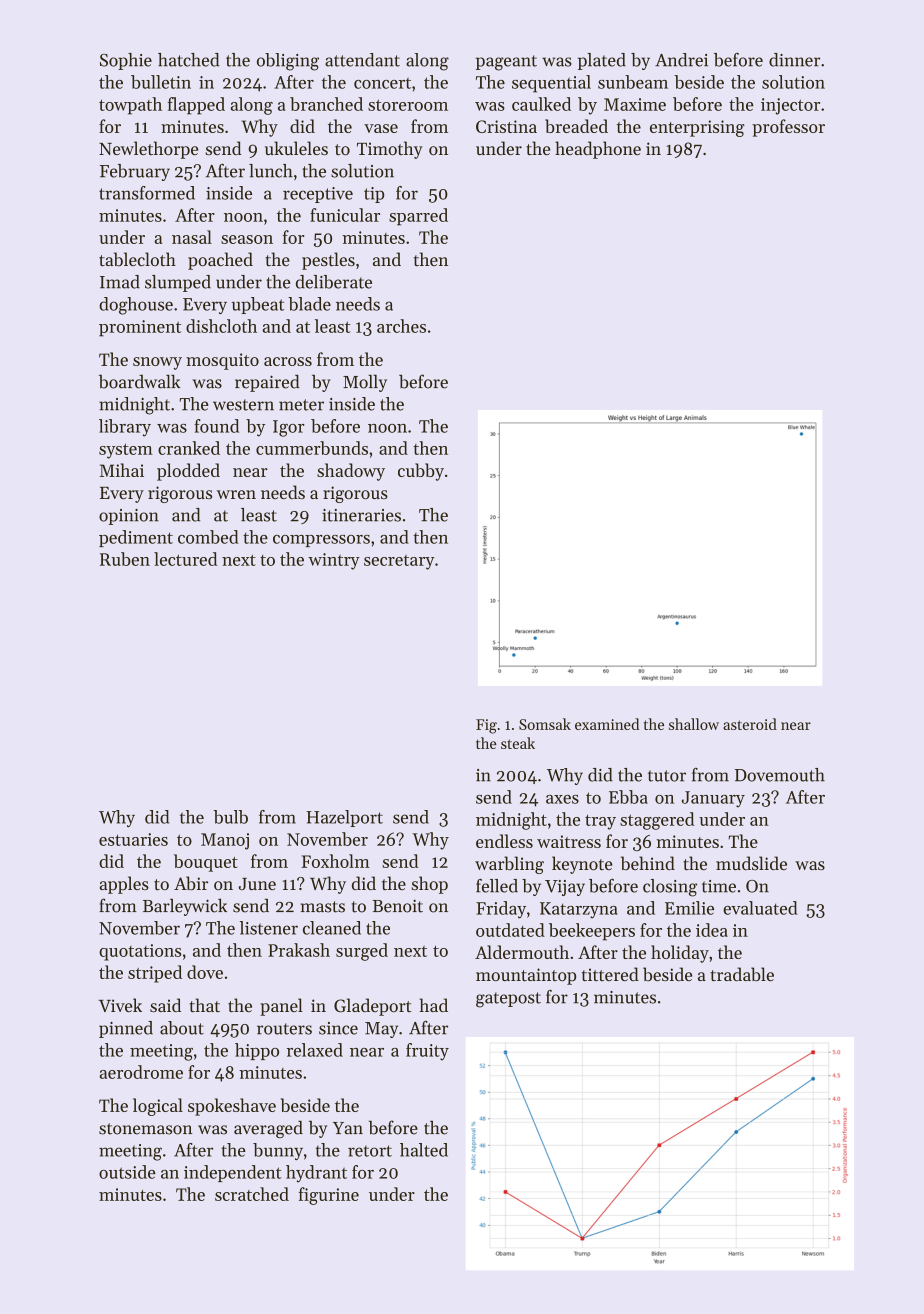 The height and width of the image is (1314, 924). What do you see at coordinates (788, 128) in the image?
I see `professor` at bounding box center [788, 128].
